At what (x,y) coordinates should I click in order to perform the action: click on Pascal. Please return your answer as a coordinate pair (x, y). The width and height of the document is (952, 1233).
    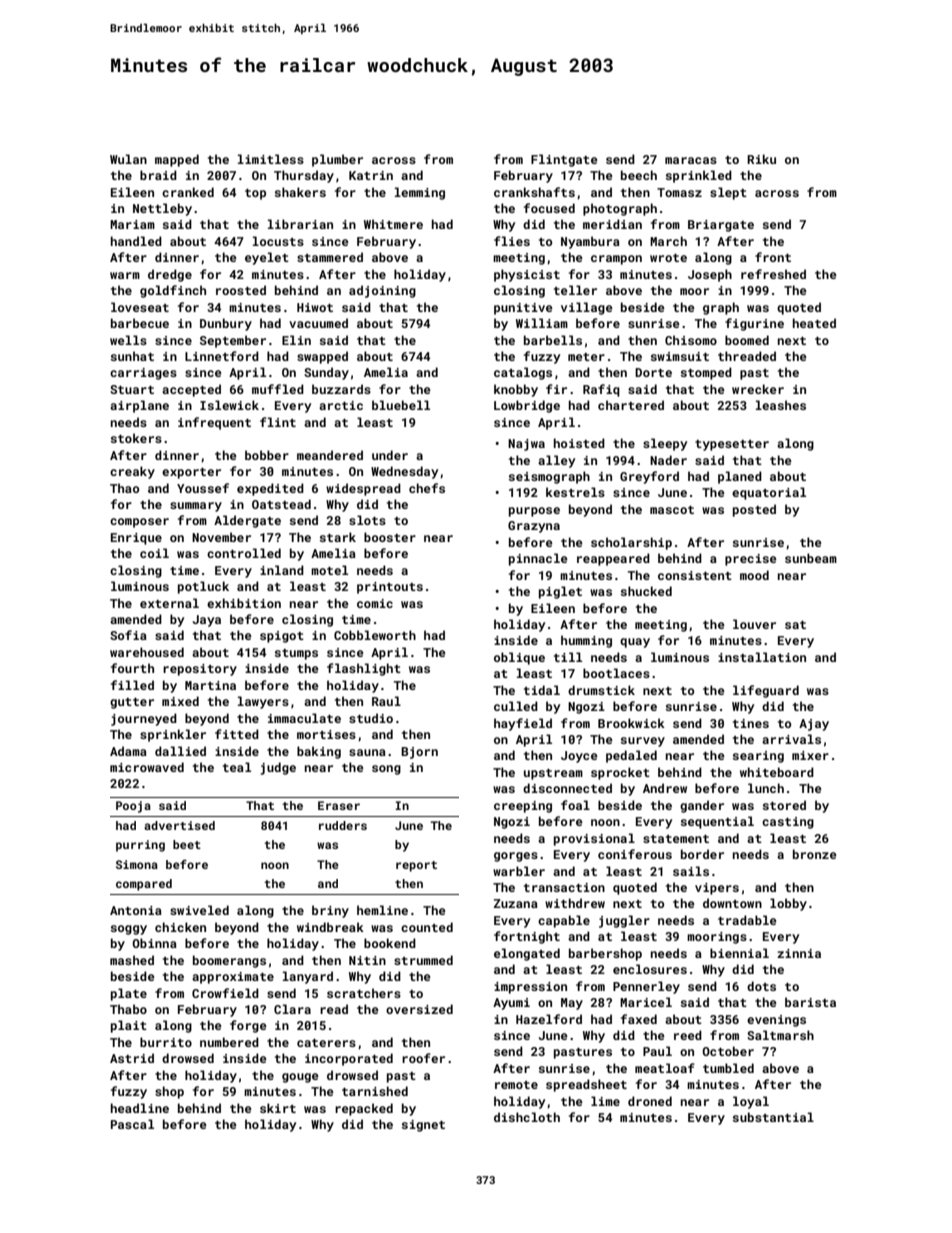
    Looking at the image, I should click on (132, 1124).
